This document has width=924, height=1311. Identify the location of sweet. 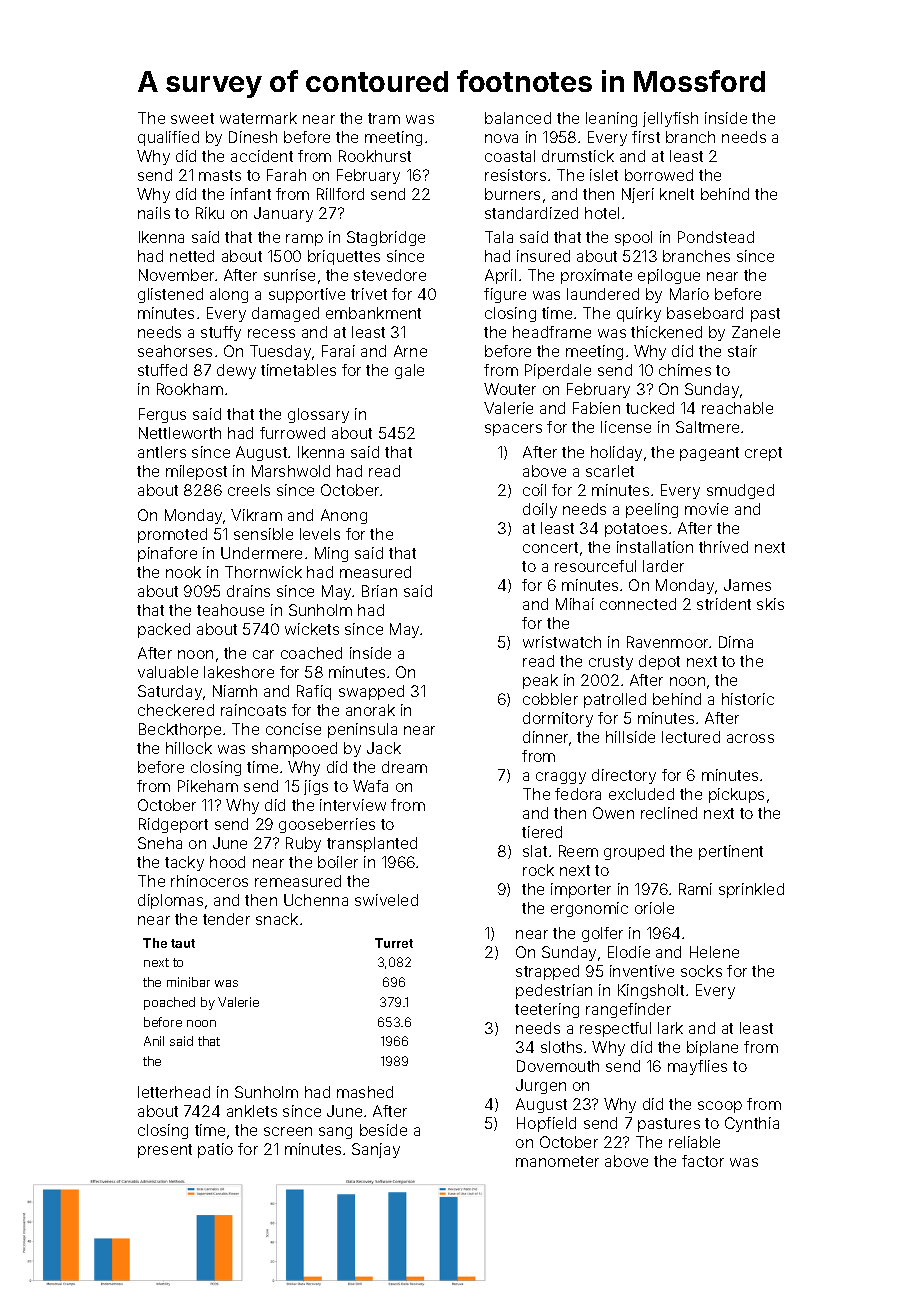
(192, 118).
